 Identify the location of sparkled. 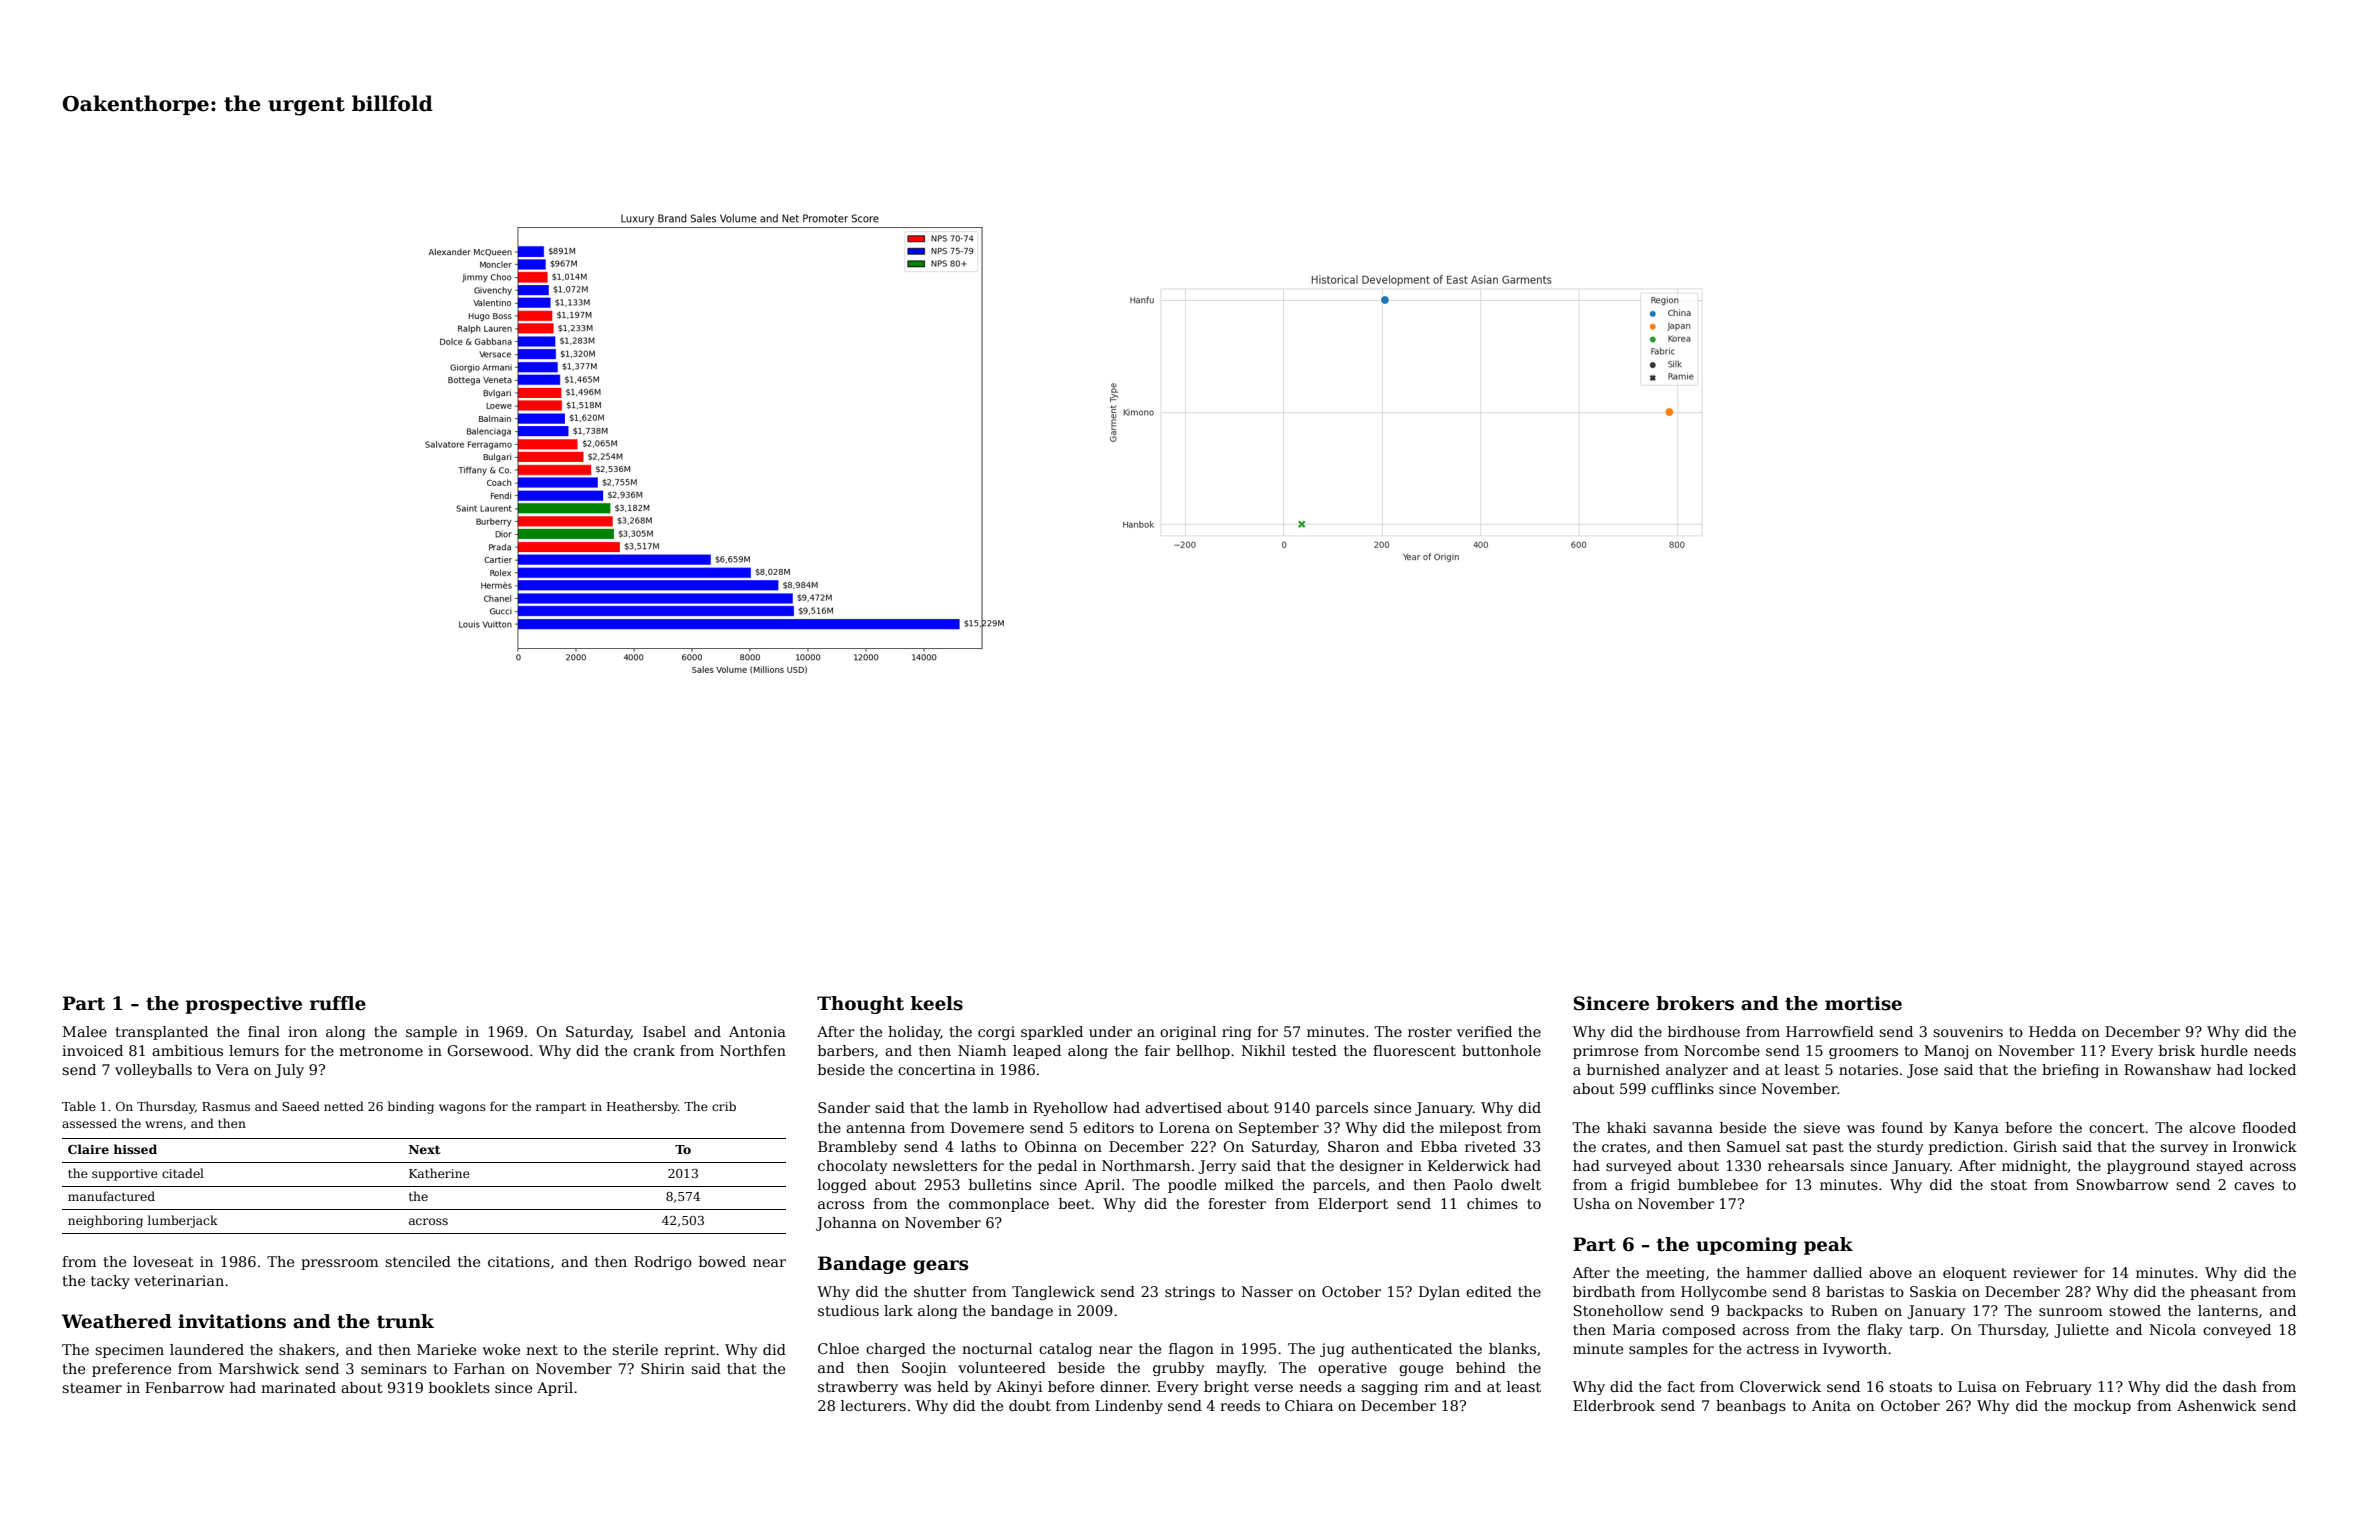
(1052, 1033).
